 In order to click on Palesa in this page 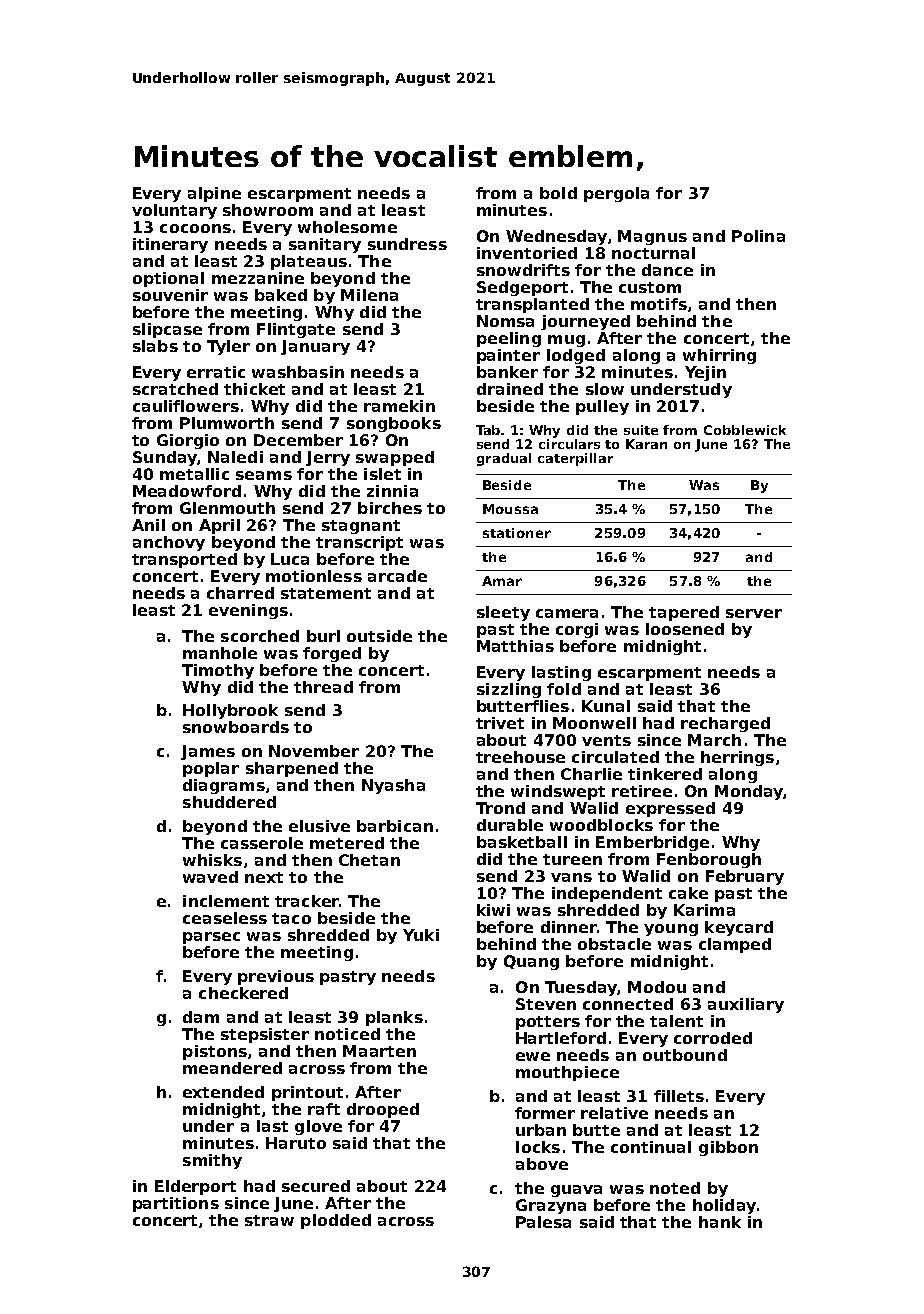, I will do `click(543, 1222)`.
